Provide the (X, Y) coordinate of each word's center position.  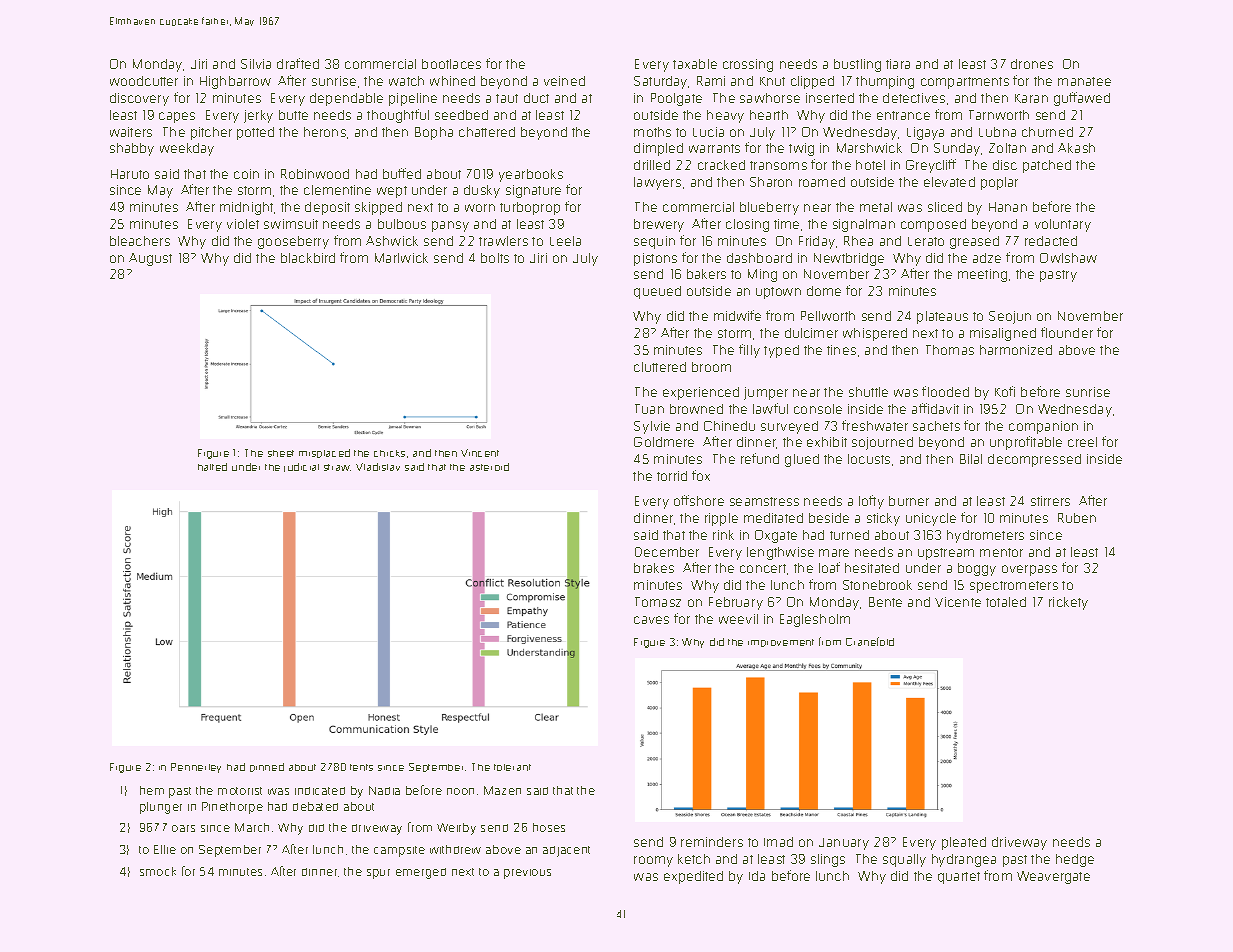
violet (243, 224)
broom (711, 367)
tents (361, 767)
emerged (421, 873)
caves (651, 620)
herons (325, 132)
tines (841, 350)
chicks (389, 453)
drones (1032, 64)
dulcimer (811, 333)
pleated (964, 843)
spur (378, 874)
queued (657, 292)
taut (507, 98)
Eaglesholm (815, 620)
